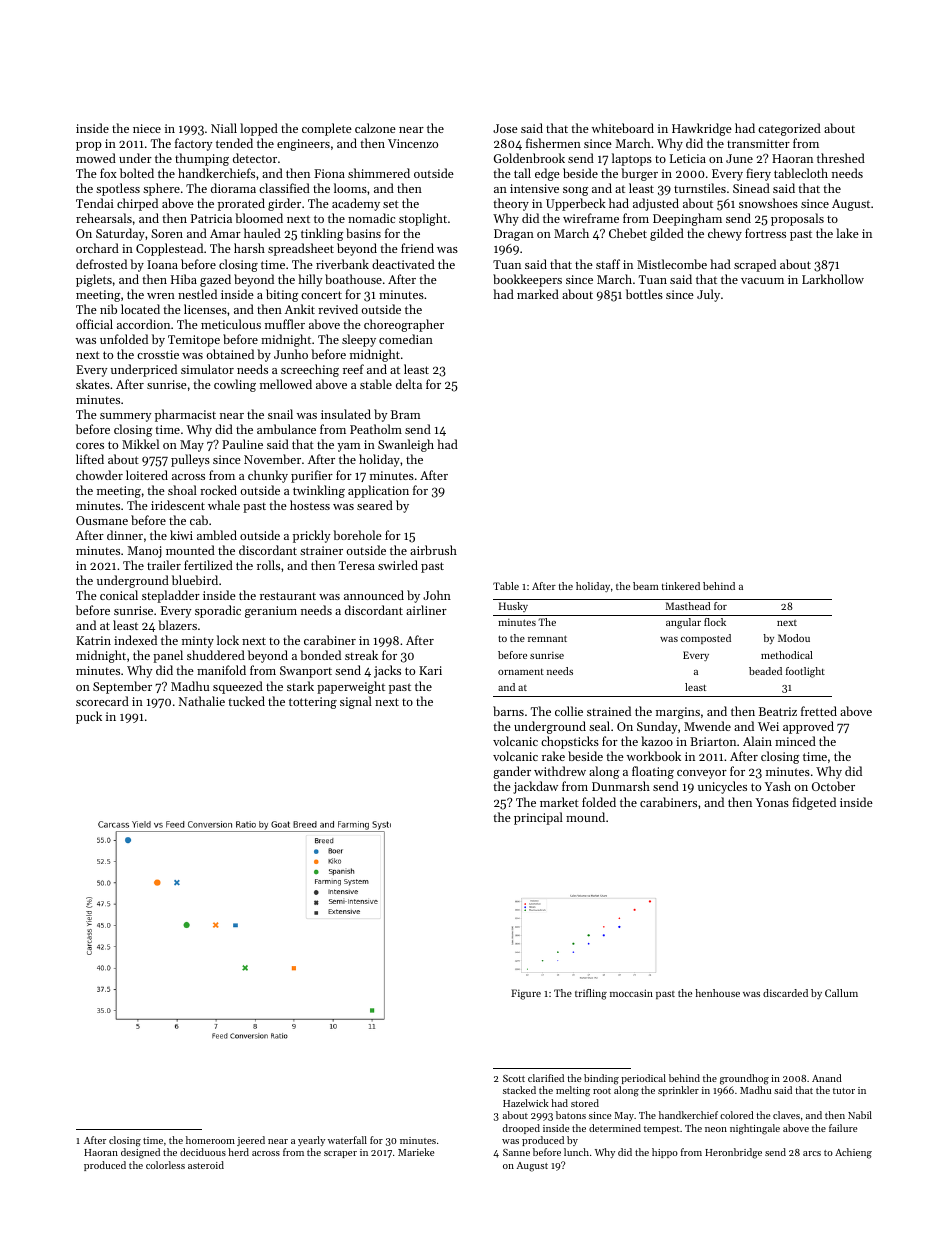 This page has width=952, height=1233. Describe the element at coordinates (765, 233) in the page. I see `fortress` at that location.
